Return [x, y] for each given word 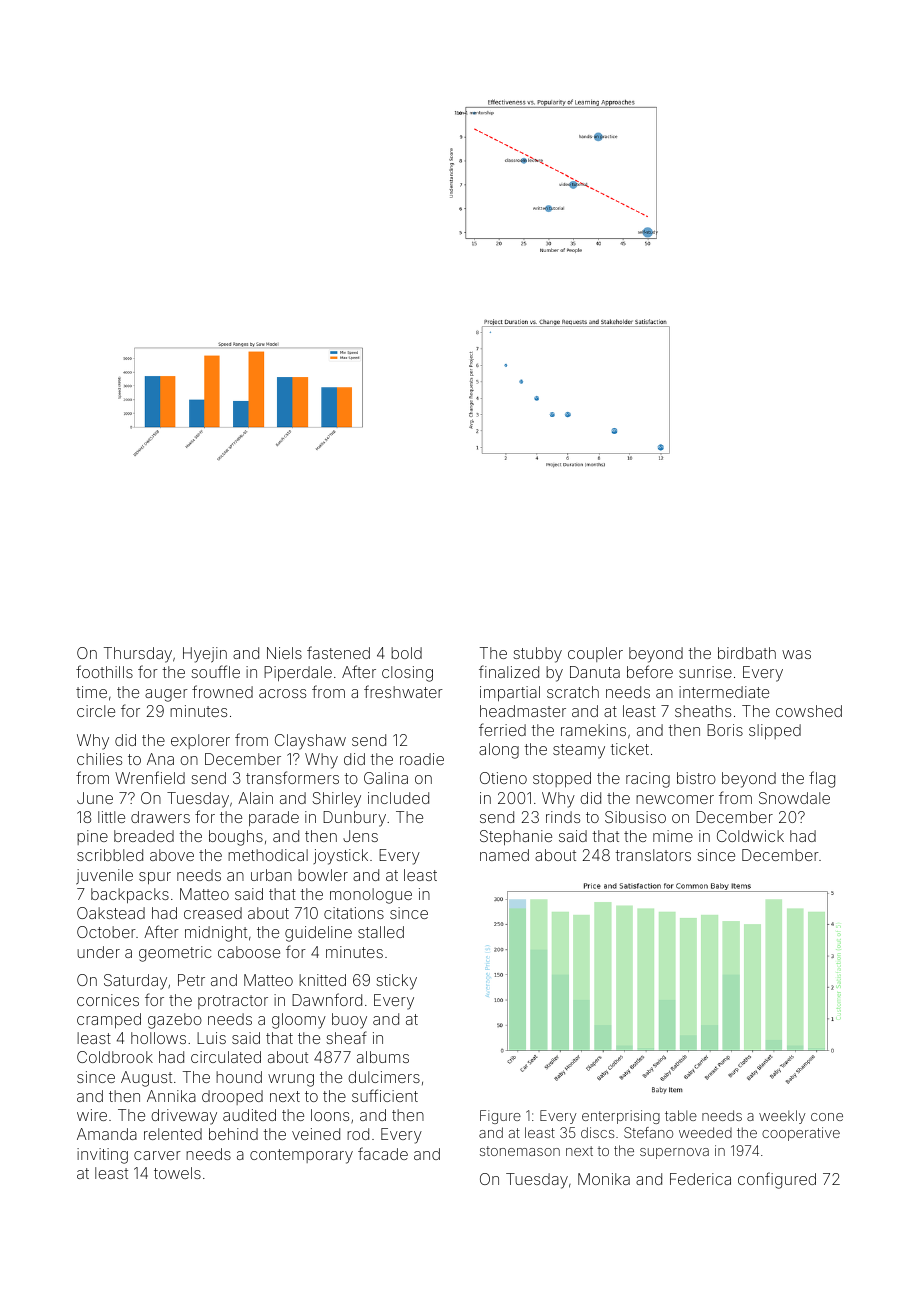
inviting [102, 1156]
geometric [175, 954]
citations [354, 913]
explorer [200, 741]
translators [653, 855]
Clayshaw [310, 742]
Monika [604, 1179]
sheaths [703, 711]
